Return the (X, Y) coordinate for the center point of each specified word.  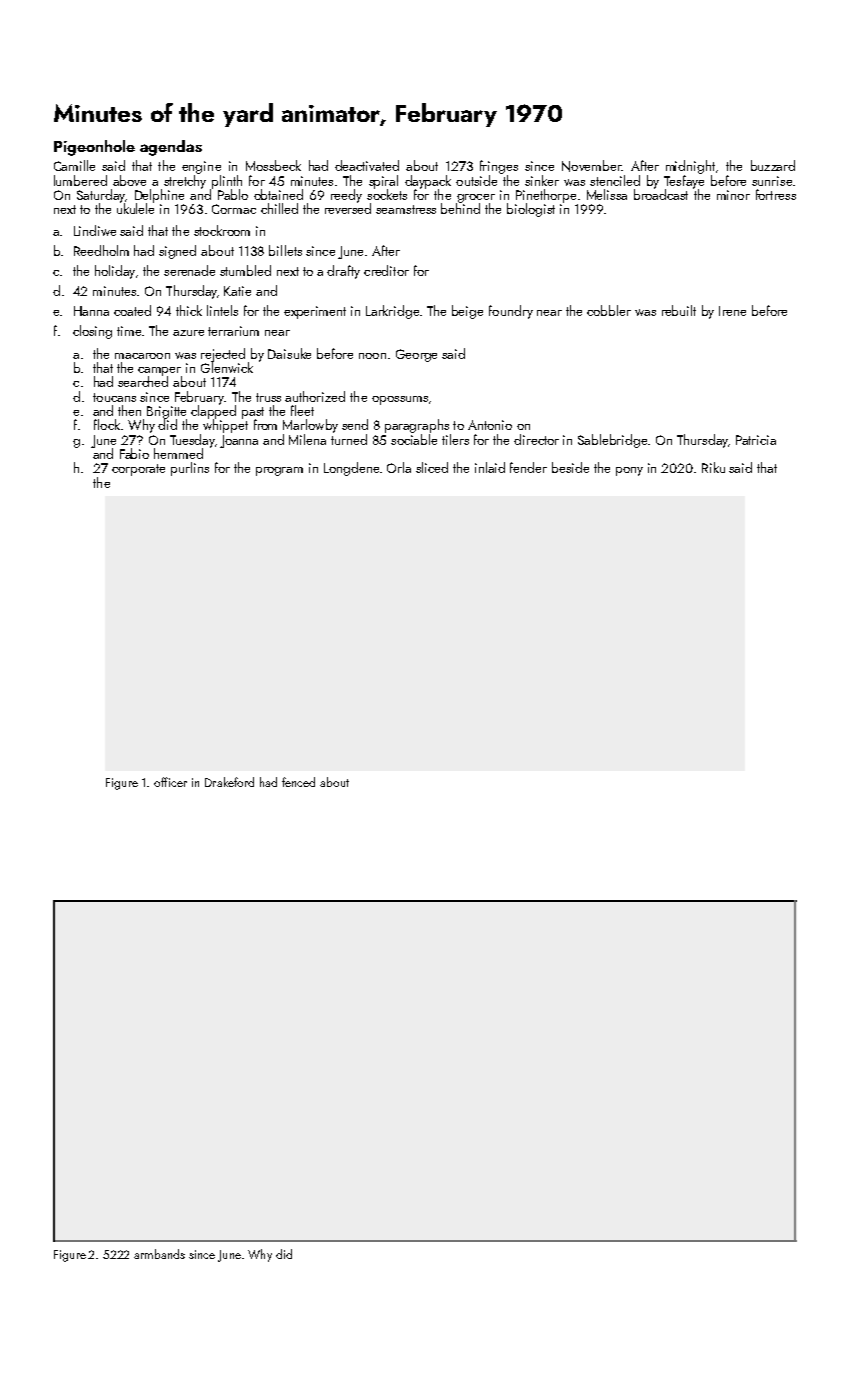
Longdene (351, 469)
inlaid (490, 467)
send (355, 424)
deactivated (367, 165)
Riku (713, 467)
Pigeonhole (94, 148)
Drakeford (229, 782)
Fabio (134, 453)
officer (170, 782)
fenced (298, 782)
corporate (138, 470)
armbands (159, 1254)
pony (629, 471)
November (591, 166)
